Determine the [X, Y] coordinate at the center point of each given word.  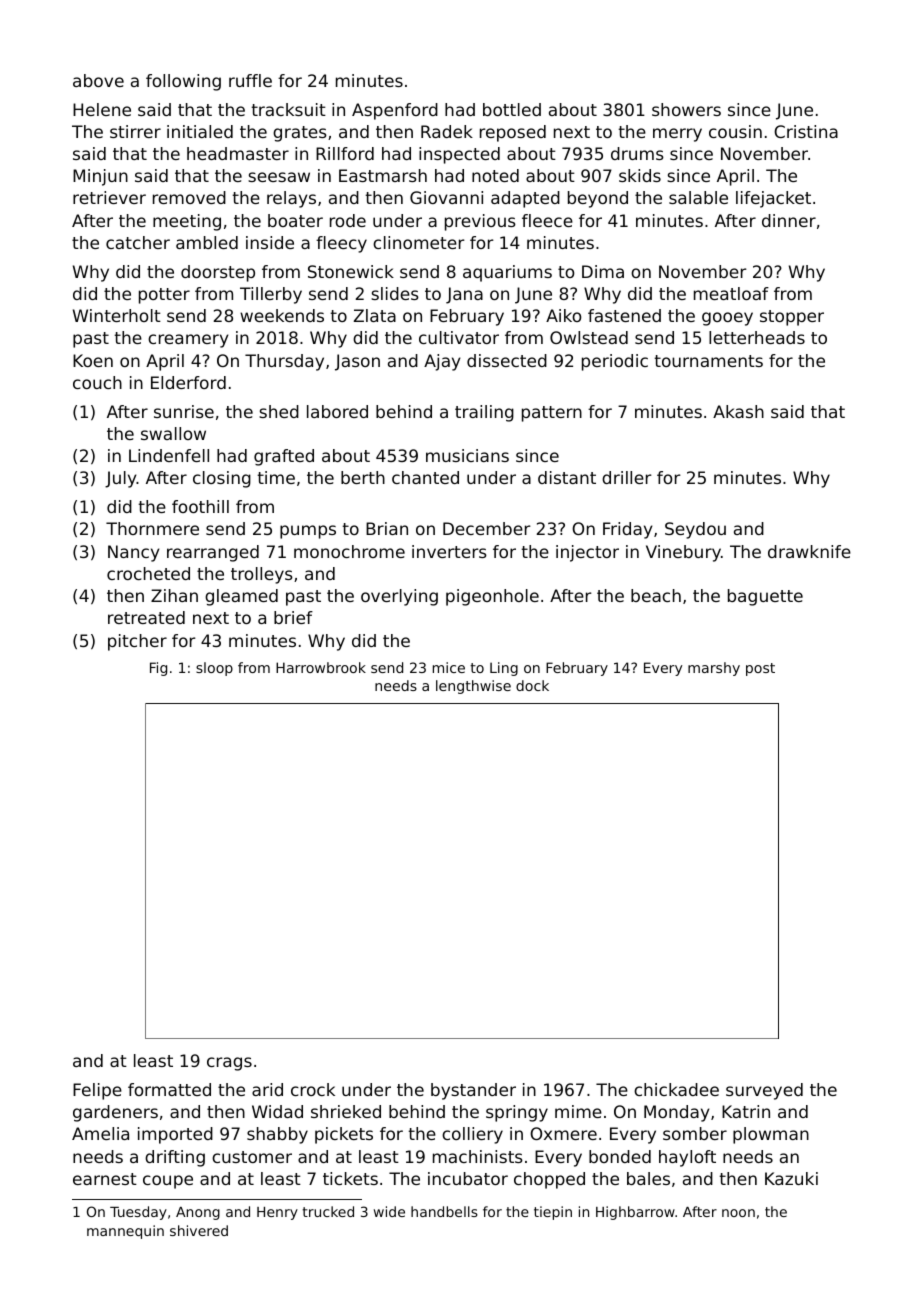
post [760, 669]
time [276, 477]
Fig [158, 669]
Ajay [442, 362]
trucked [328, 1211]
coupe [168, 1182]
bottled [512, 109]
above [98, 80]
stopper [792, 318]
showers [686, 109]
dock [532, 685]
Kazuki [791, 1178]
